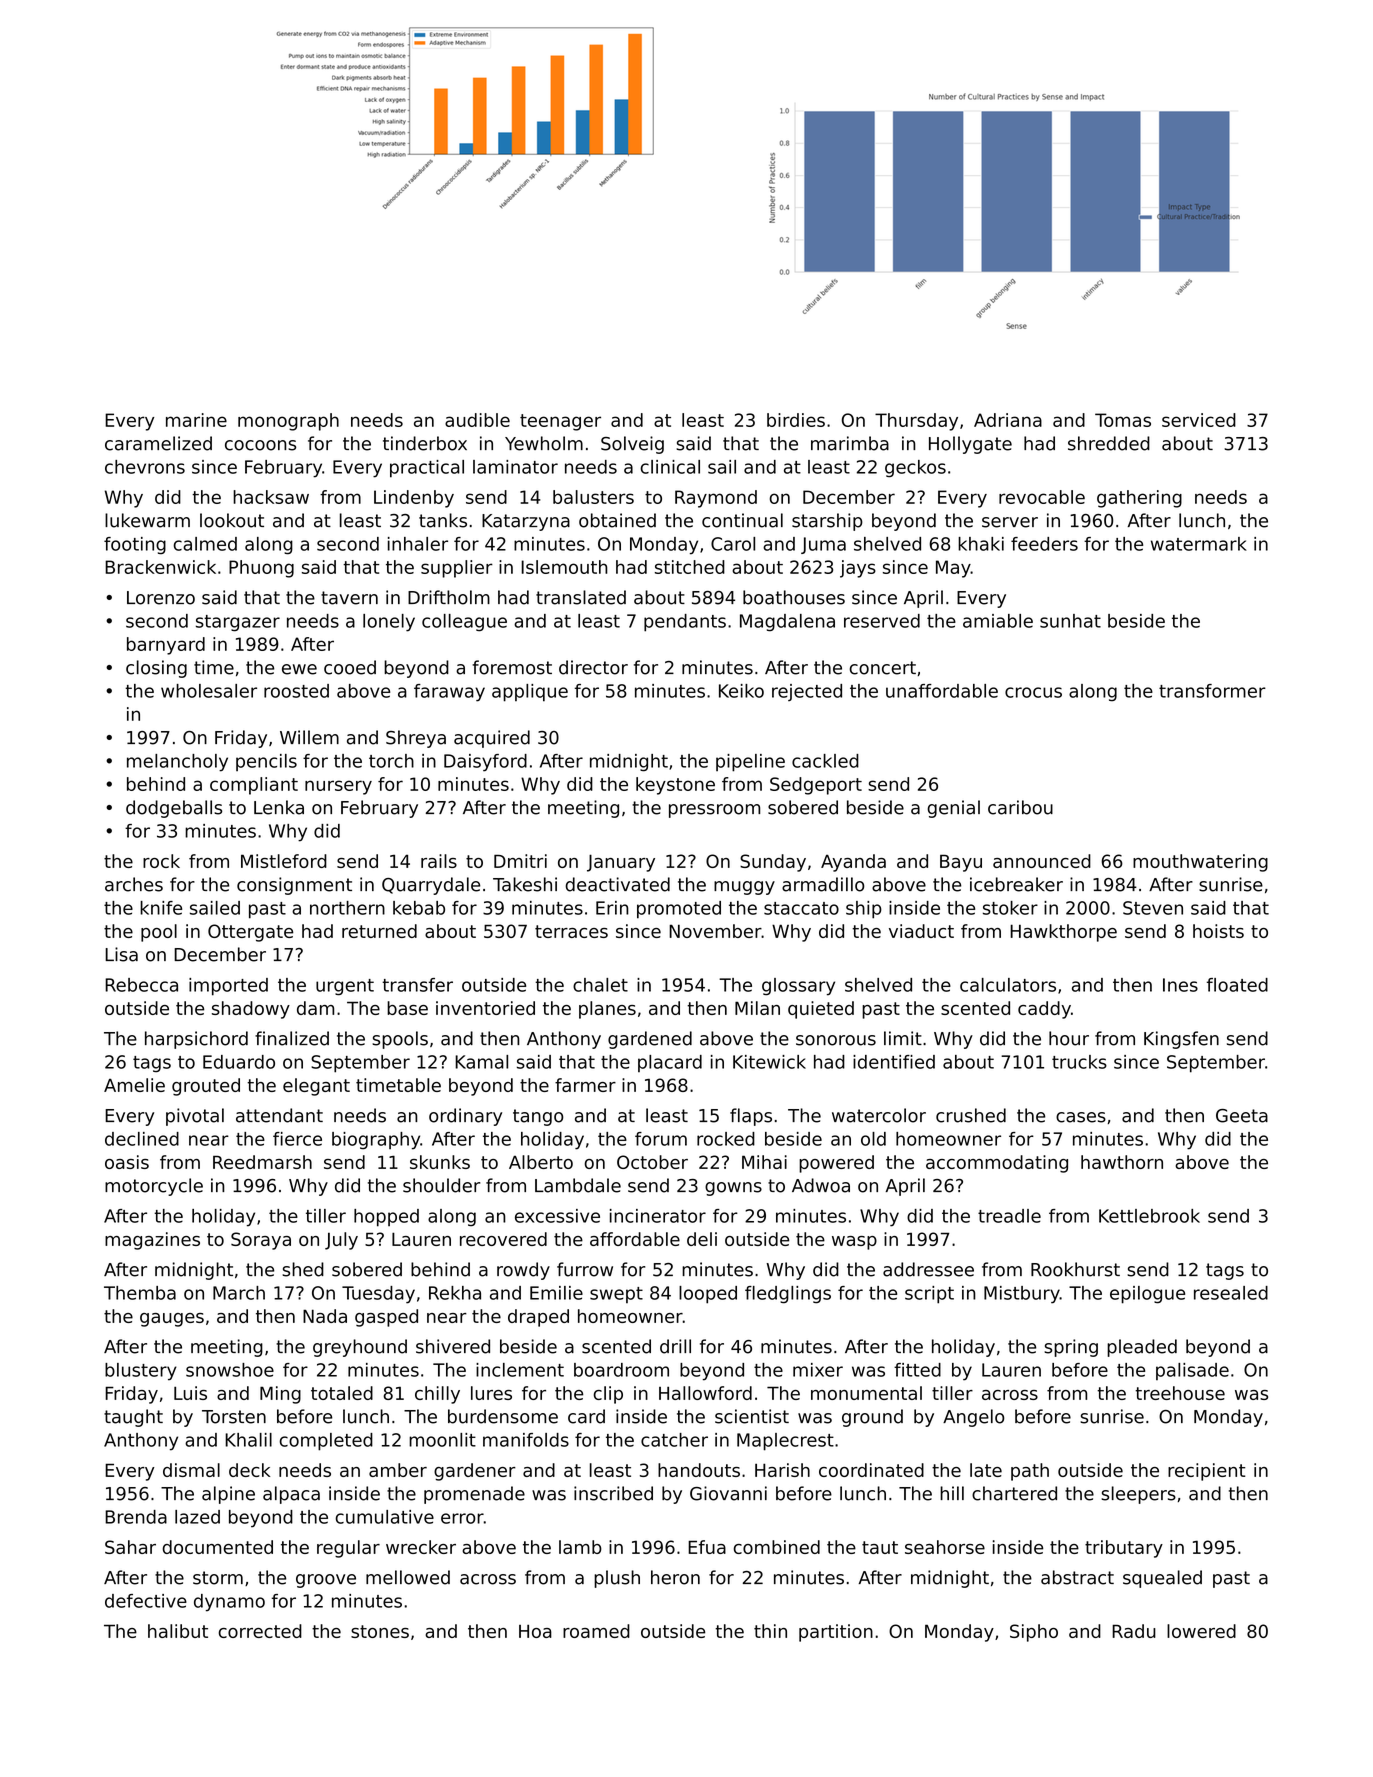 This screenshot has width=1373, height=1777. Describe the element at coordinates (1008, 420) in the screenshot. I see `Adriana` at that location.
